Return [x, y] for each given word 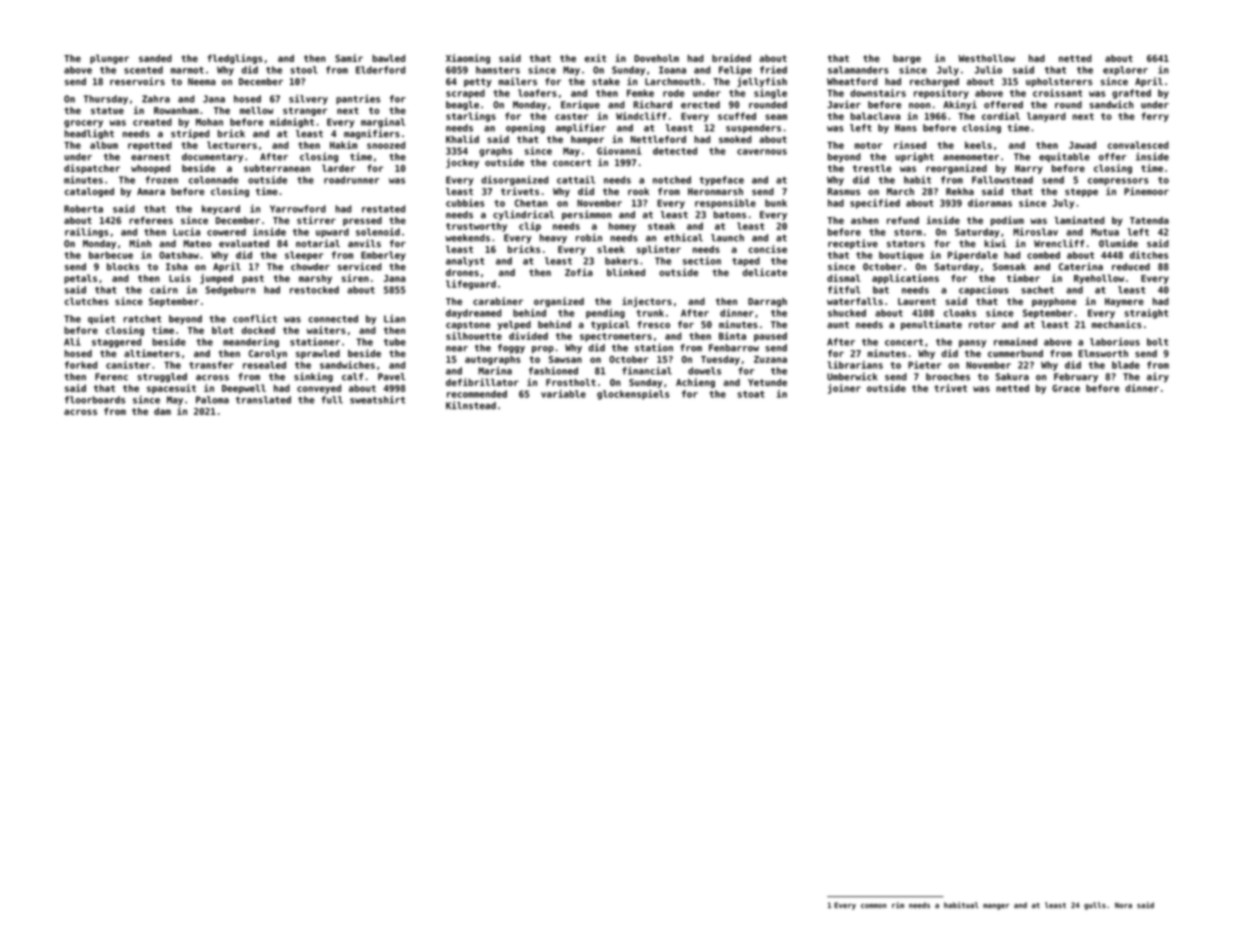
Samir [349, 58]
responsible [725, 204]
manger [996, 907]
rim [898, 905]
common [874, 906]
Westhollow [986, 58]
